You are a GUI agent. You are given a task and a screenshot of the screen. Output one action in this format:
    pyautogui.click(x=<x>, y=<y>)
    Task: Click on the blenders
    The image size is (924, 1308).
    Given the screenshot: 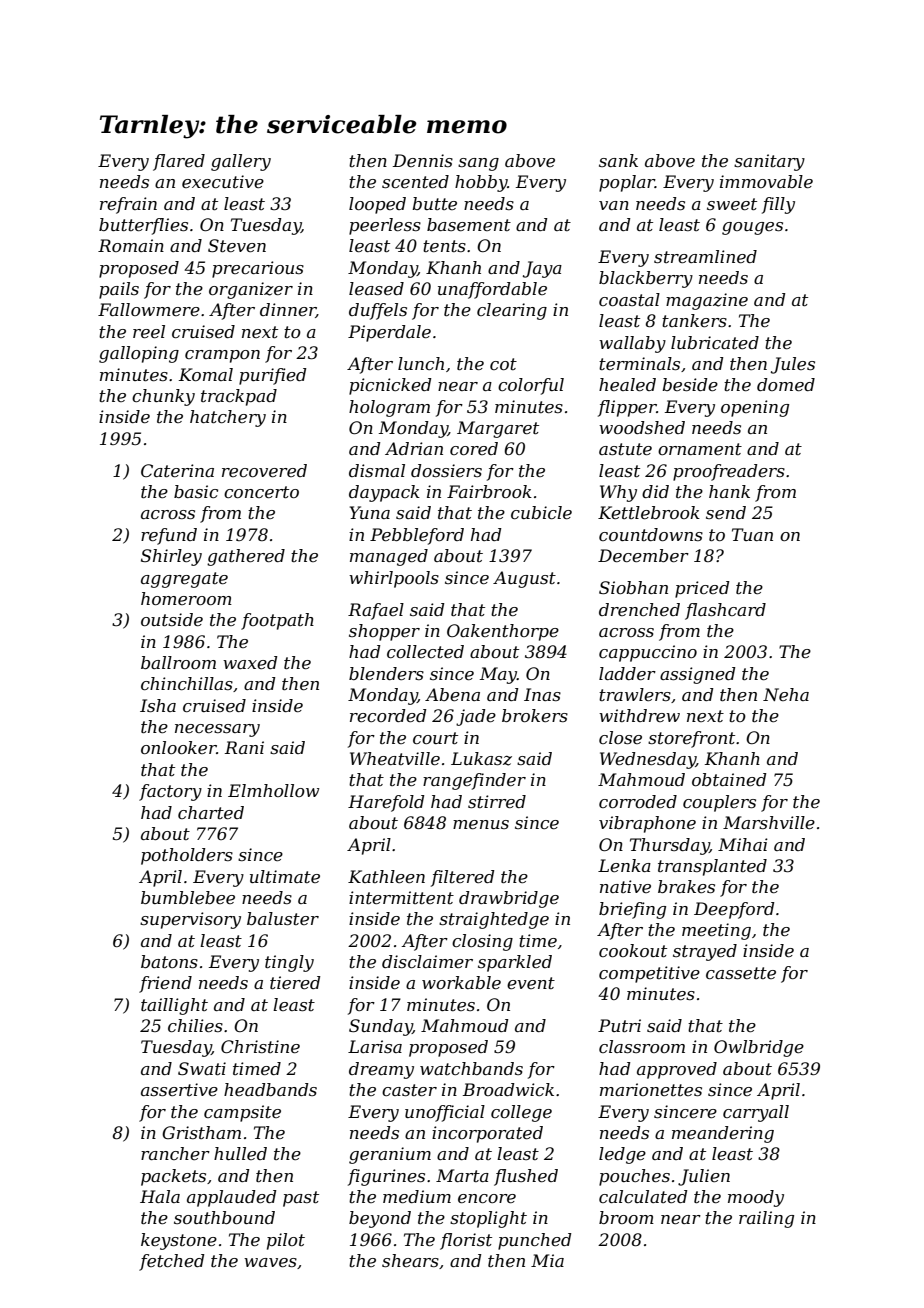 What is the action you would take?
    pyautogui.click(x=386, y=673)
